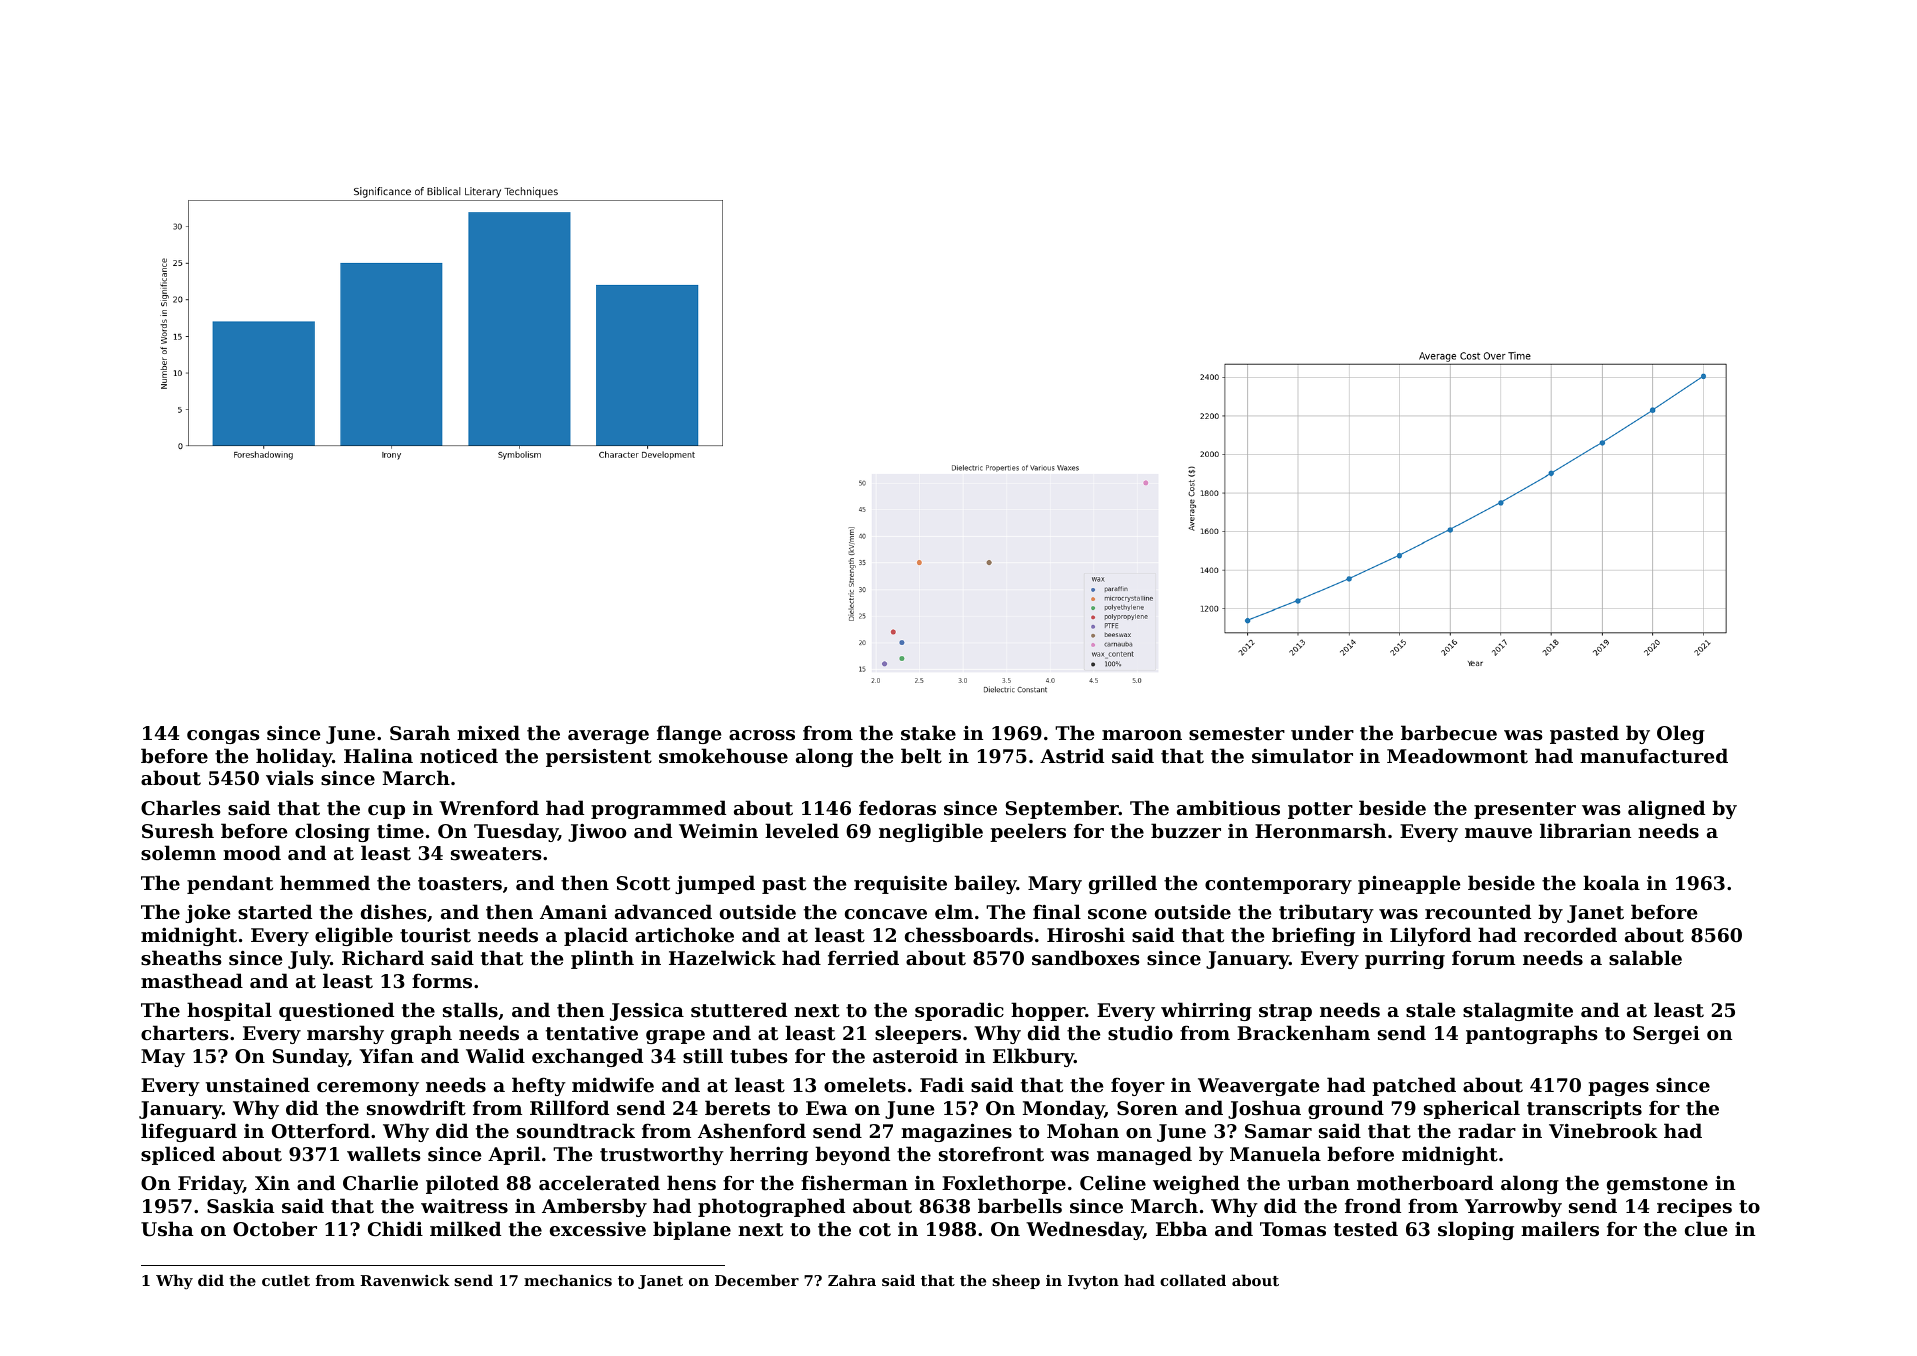  I want to click on Ivyton, so click(1093, 1282).
